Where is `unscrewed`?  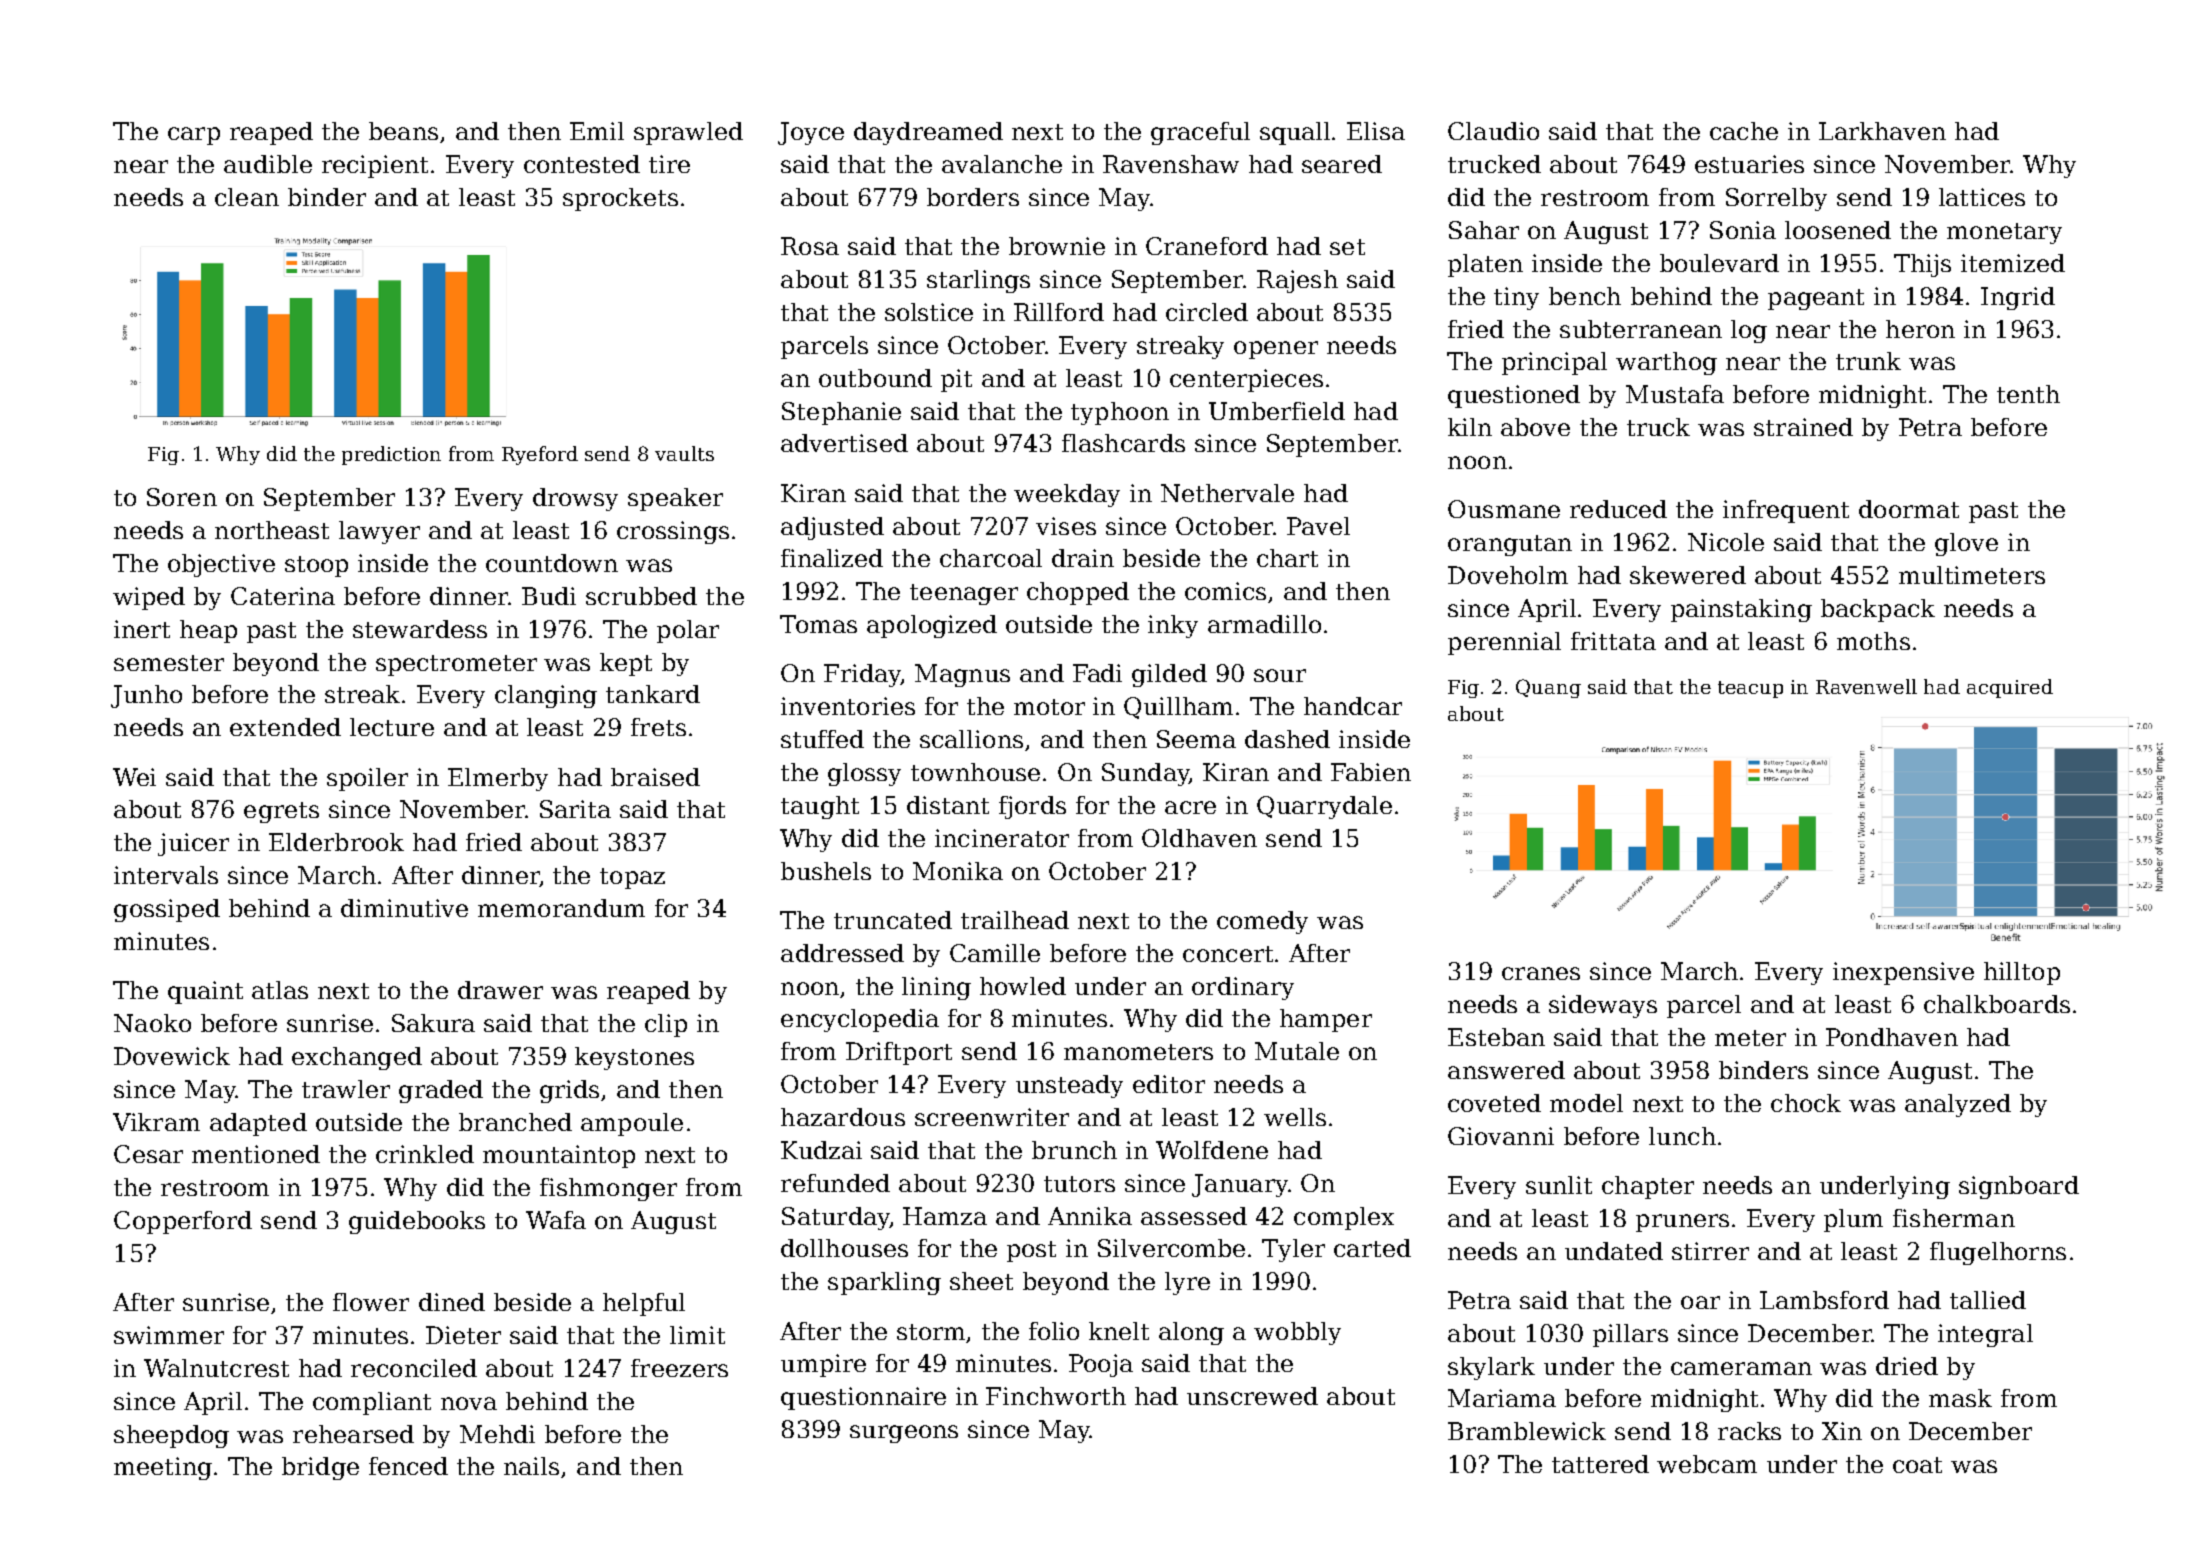 unscrewed is located at coordinates (1252, 1396).
